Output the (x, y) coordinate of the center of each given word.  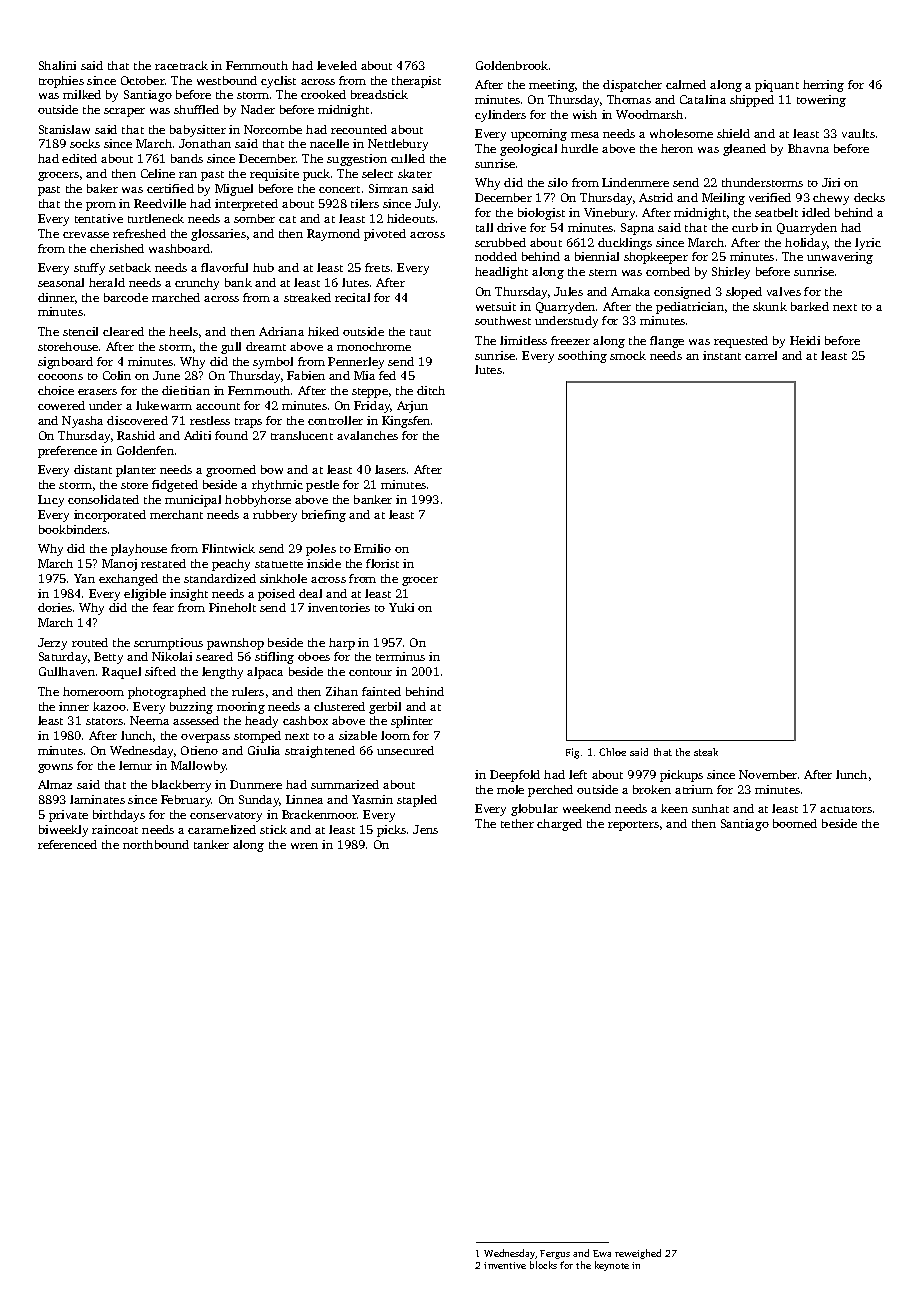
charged (559, 825)
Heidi (805, 340)
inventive (505, 1265)
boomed (795, 823)
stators (104, 721)
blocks (543, 1265)
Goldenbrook (512, 65)
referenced (67, 844)
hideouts (411, 218)
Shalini (57, 65)
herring (823, 86)
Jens (425, 829)
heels (183, 331)
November (768, 774)
